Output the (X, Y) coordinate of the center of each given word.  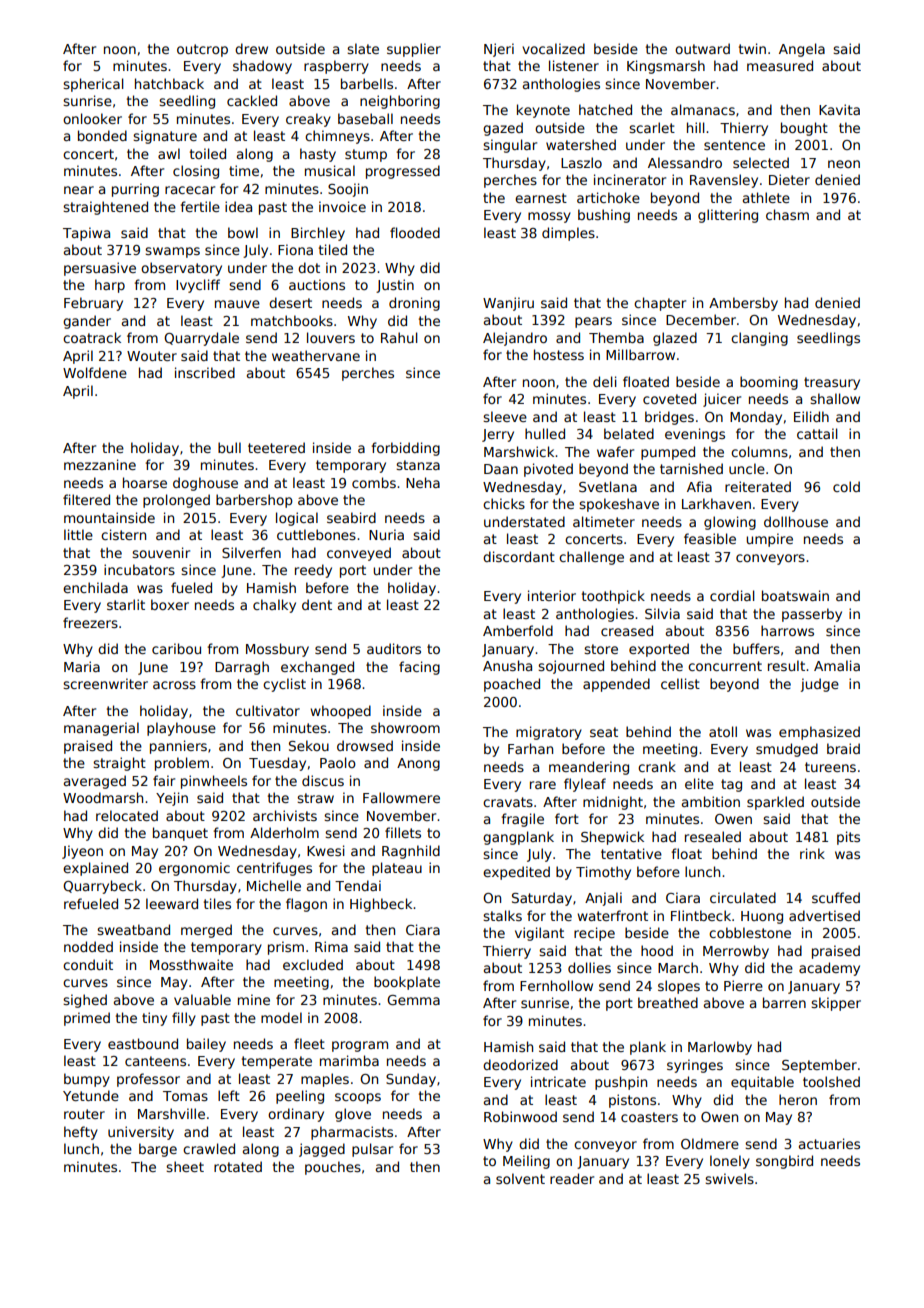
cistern (123, 534)
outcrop (202, 50)
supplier (414, 50)
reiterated (758, 486)
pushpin (621, 1083)
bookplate (407, 983)
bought (804, 129)
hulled (545, 433)
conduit (88, 964)
